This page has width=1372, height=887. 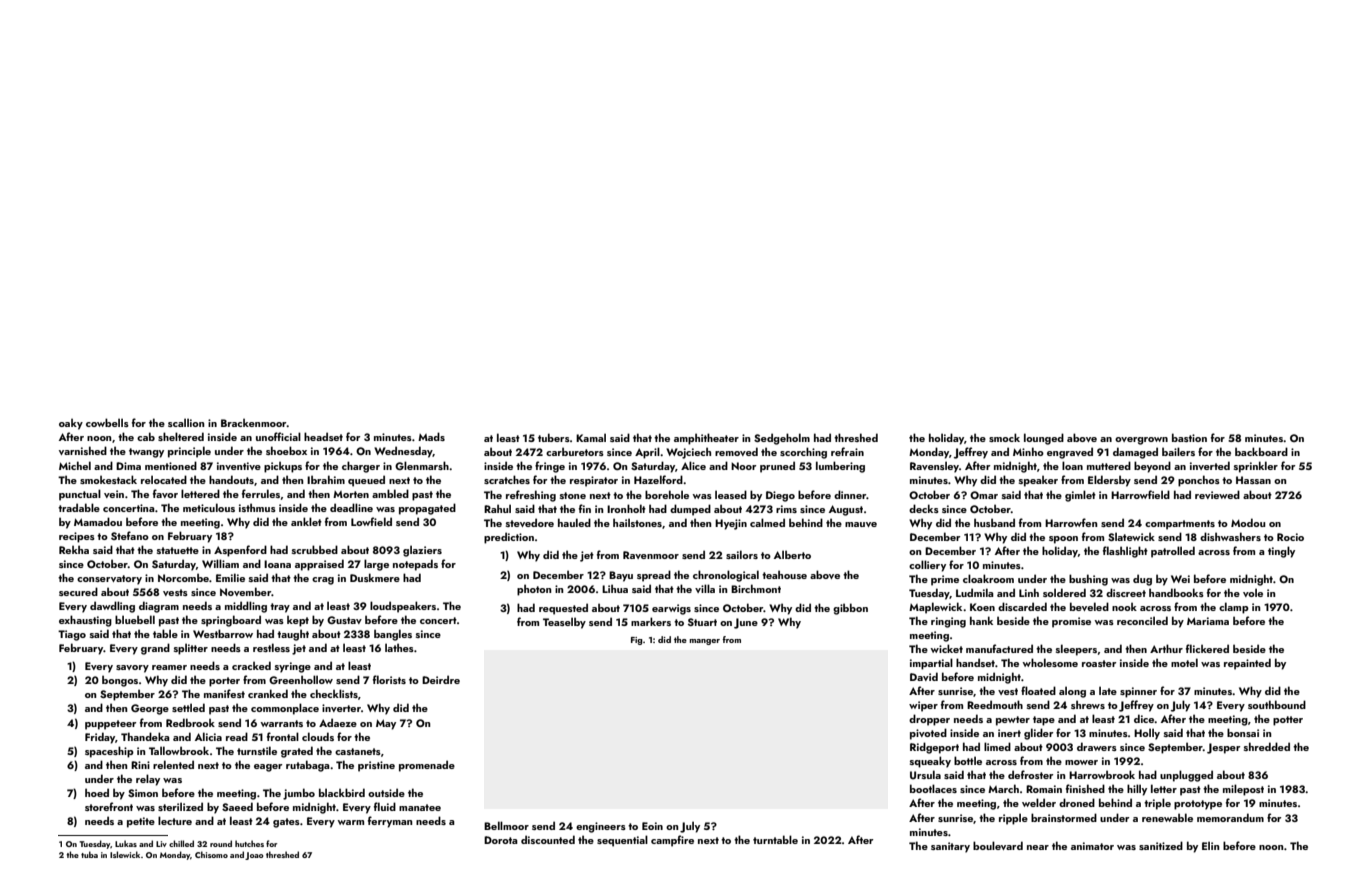 What do you see at coordinates (268, 768) in the page?
I see `eager` at bounding box center [268, 768].
